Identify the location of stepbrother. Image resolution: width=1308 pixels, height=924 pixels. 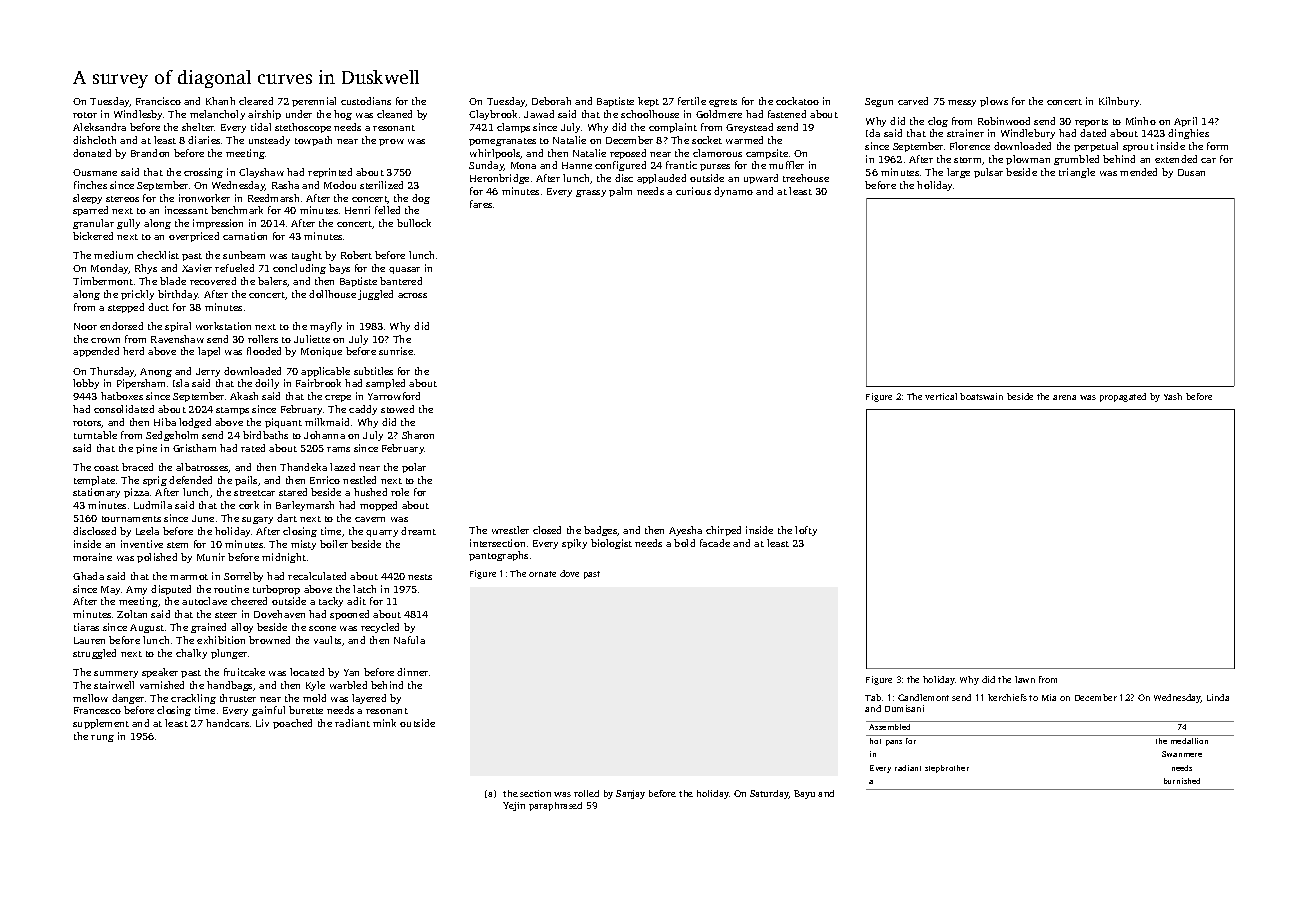
(947, 769).
